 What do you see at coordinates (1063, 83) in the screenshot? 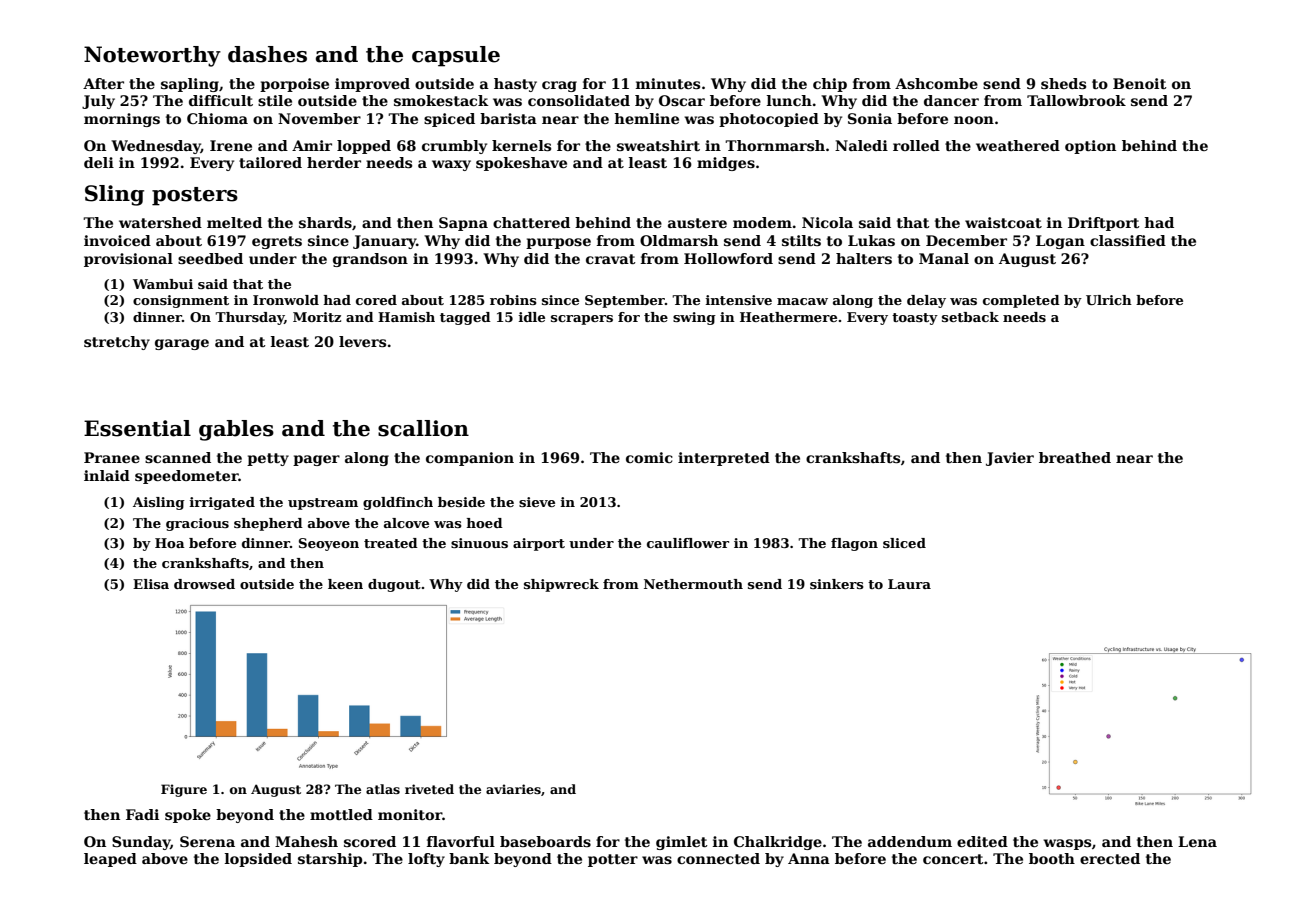
I see `sheds` at bounding box center [1063, 83].
